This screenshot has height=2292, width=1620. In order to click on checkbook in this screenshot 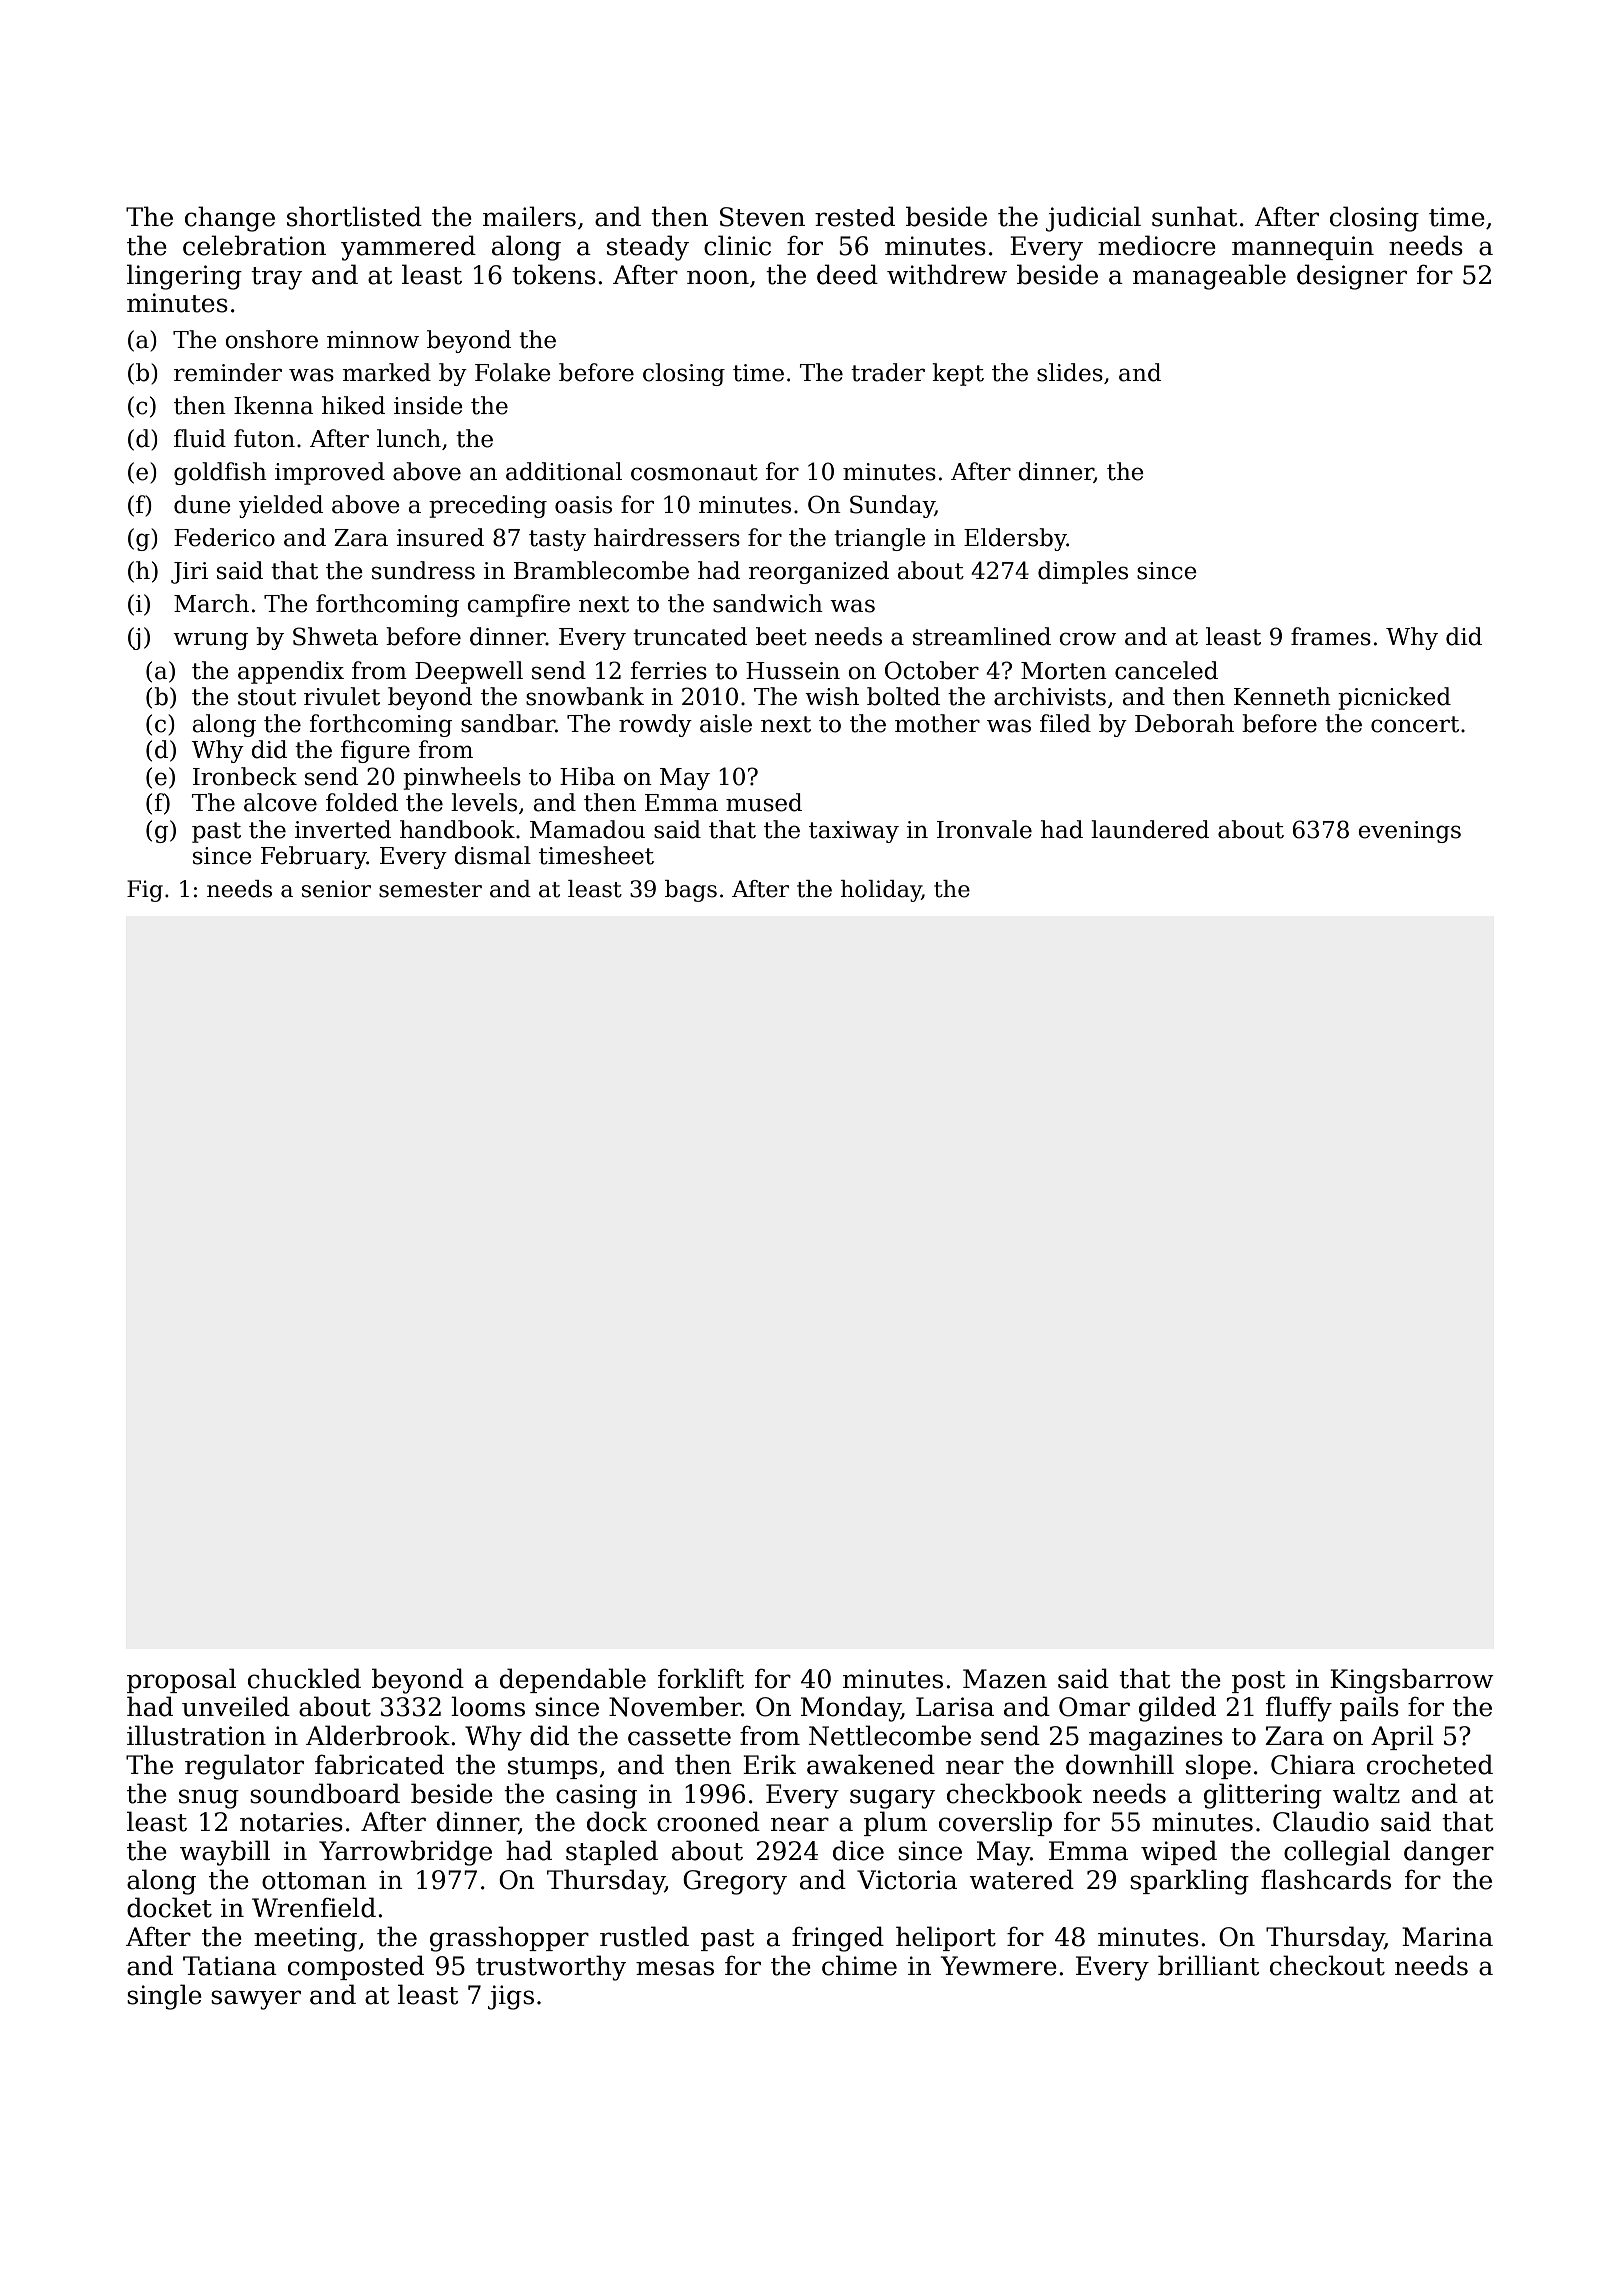, I will do `click(1014, 1793)`.
